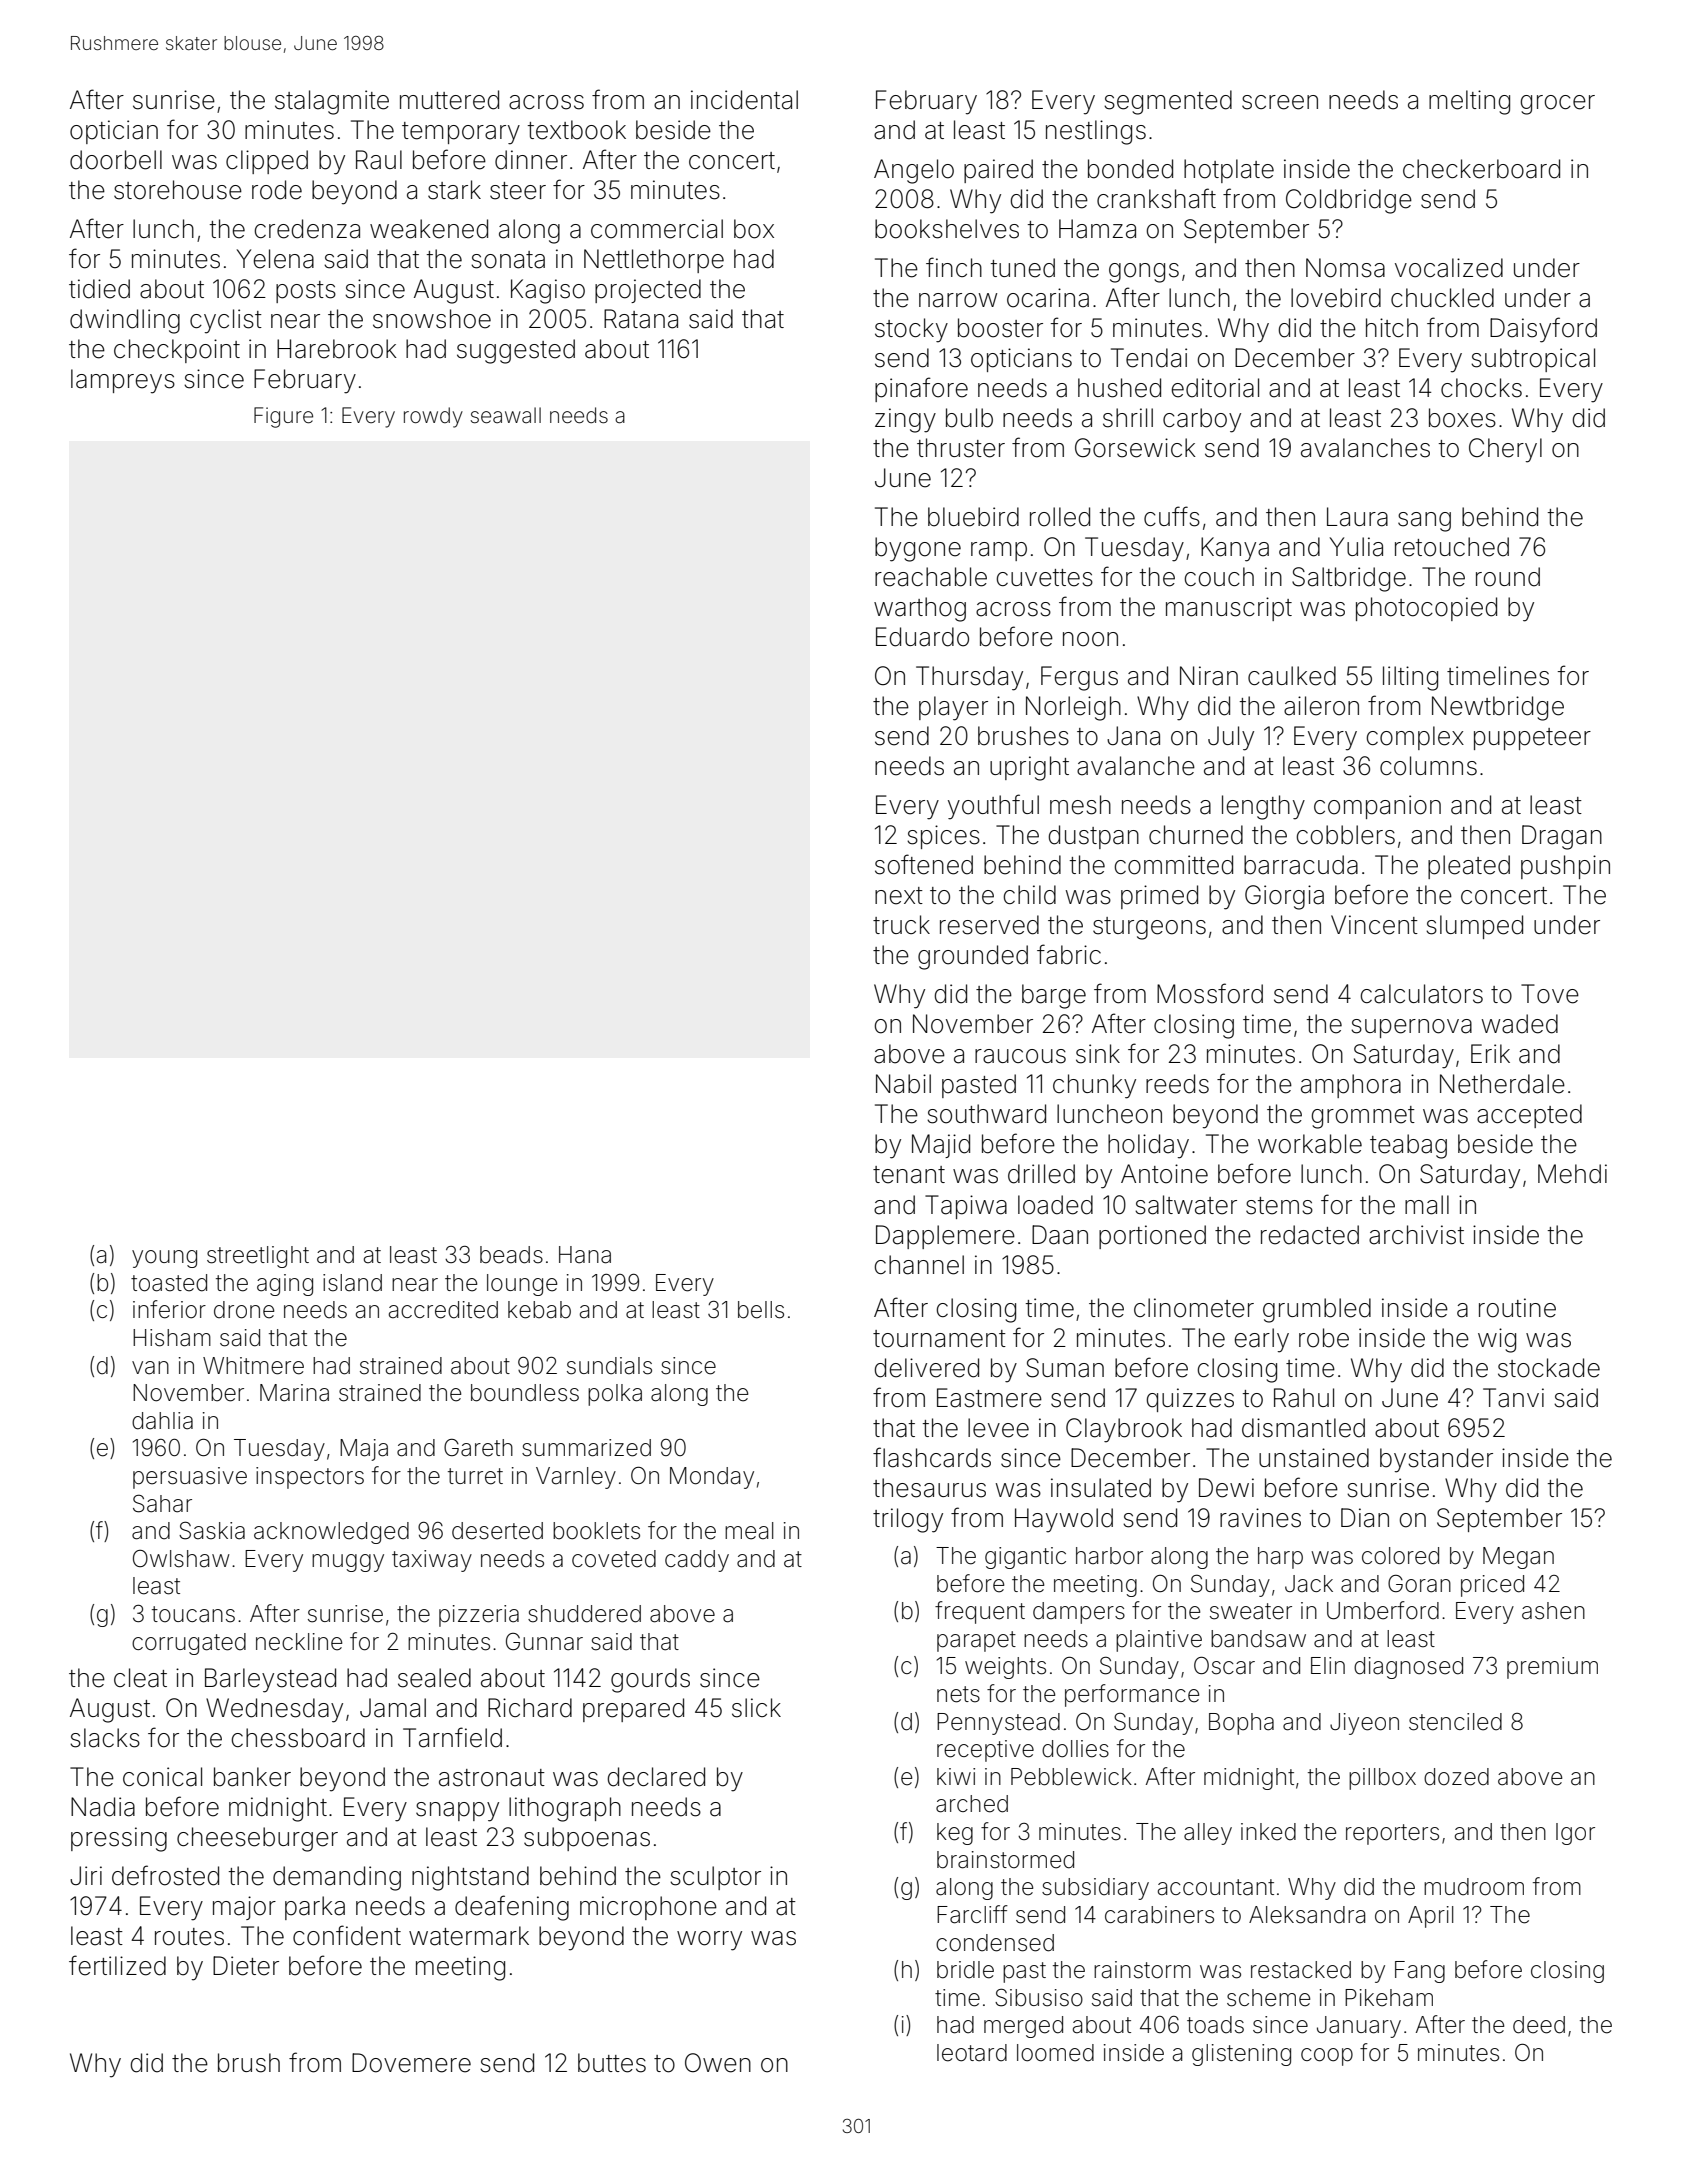 This document has height=2178, width=1683. Describe the element at coordinates (332, 102) in the document. I see `stalagmite` at that location.
